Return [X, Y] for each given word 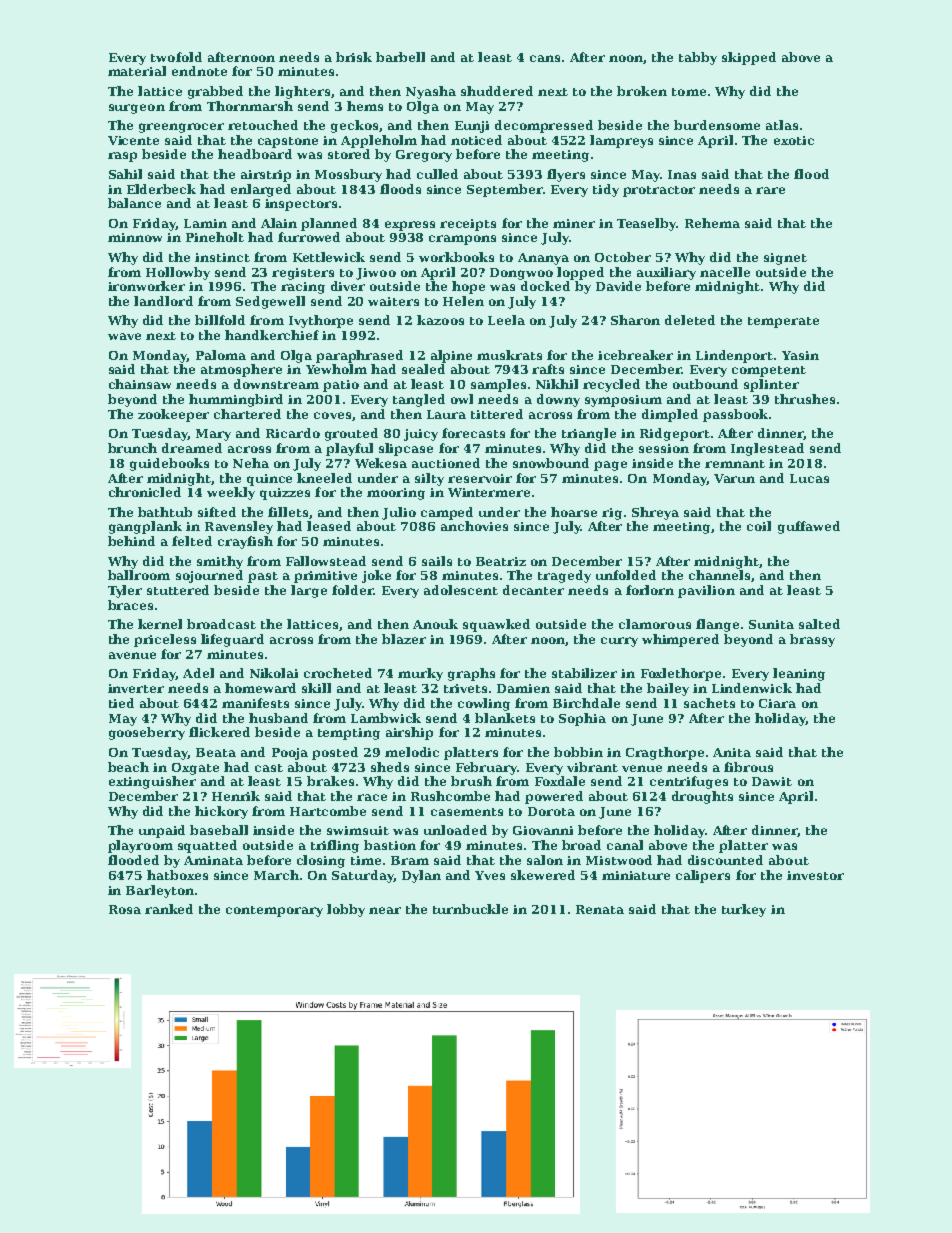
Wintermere [489, 492]
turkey [744, 910]
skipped [749, 58]
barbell [400, 57]
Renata [600, 909]
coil [759, 526]
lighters [302, 92]
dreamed [192, 448]
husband [278, 718]
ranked [169, 909]
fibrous [748, 767]
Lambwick [386, 718]
